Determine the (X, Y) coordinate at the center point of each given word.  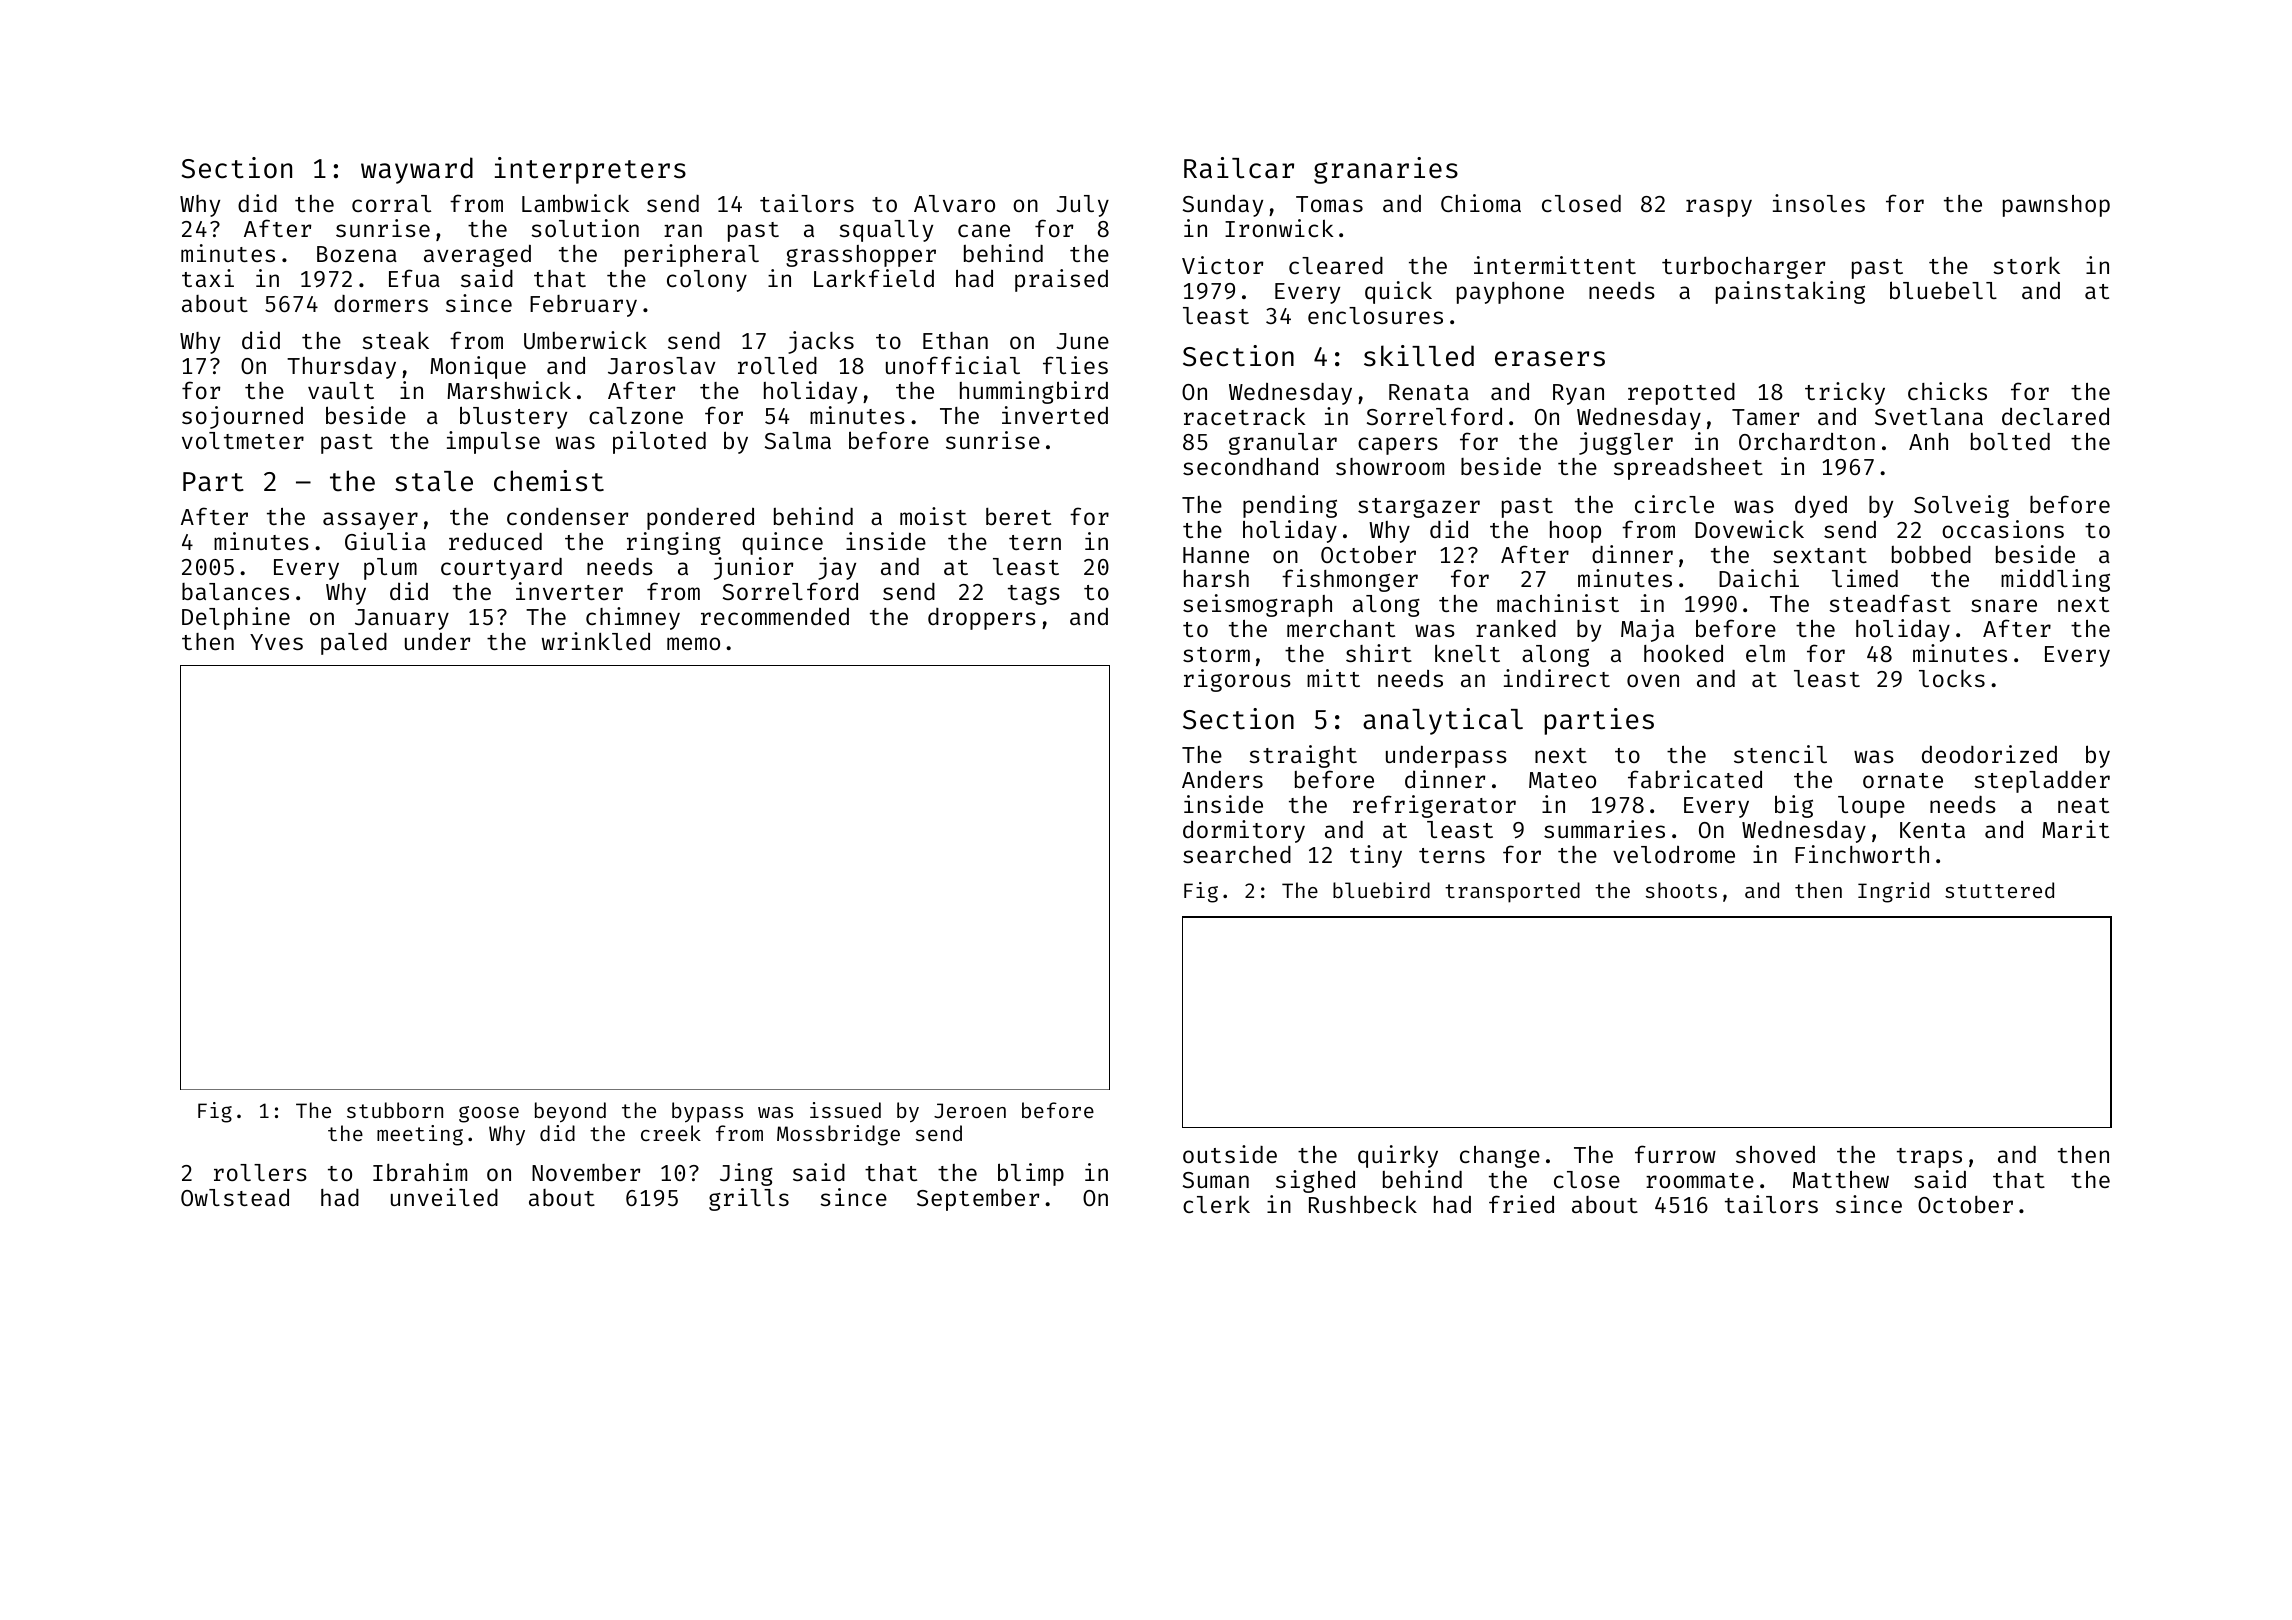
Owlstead (235, 1197)
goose (489, 1114)
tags (1034, 595)
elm (1765, 653)
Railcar (1239, 168)
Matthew (1841, 1179)
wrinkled (596, 641)
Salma (798, 440)
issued (845, 1110)
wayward (417, 170)
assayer (370, 521)
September (978, 1200)
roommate (1700, 1180)
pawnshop (2056, 206)
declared (2055, 416)
